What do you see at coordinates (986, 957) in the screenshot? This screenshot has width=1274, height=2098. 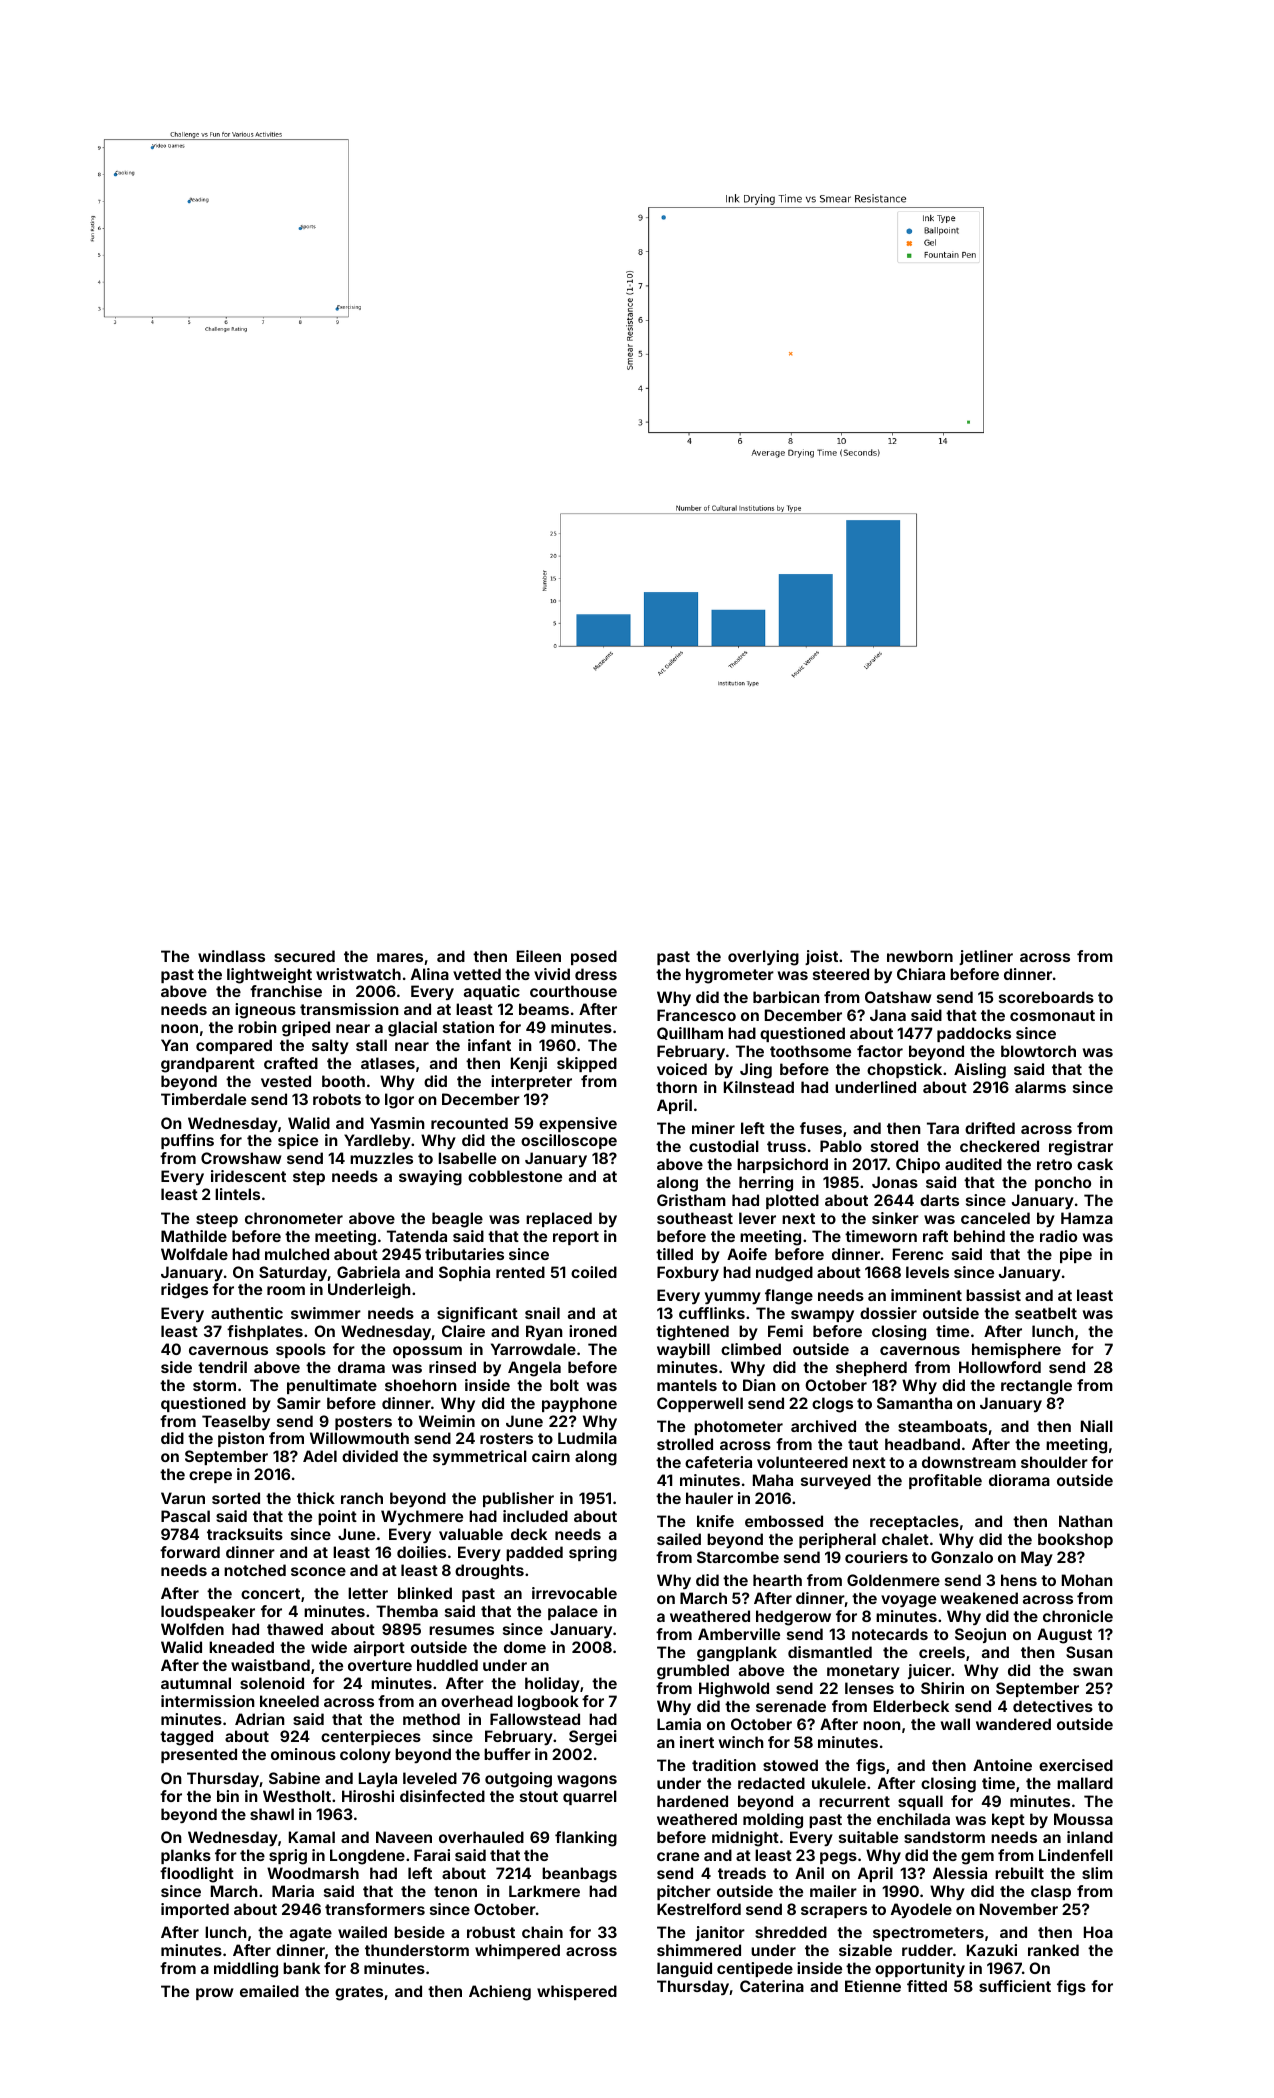 I see `jetliner` at bounding box center [986, 957].
